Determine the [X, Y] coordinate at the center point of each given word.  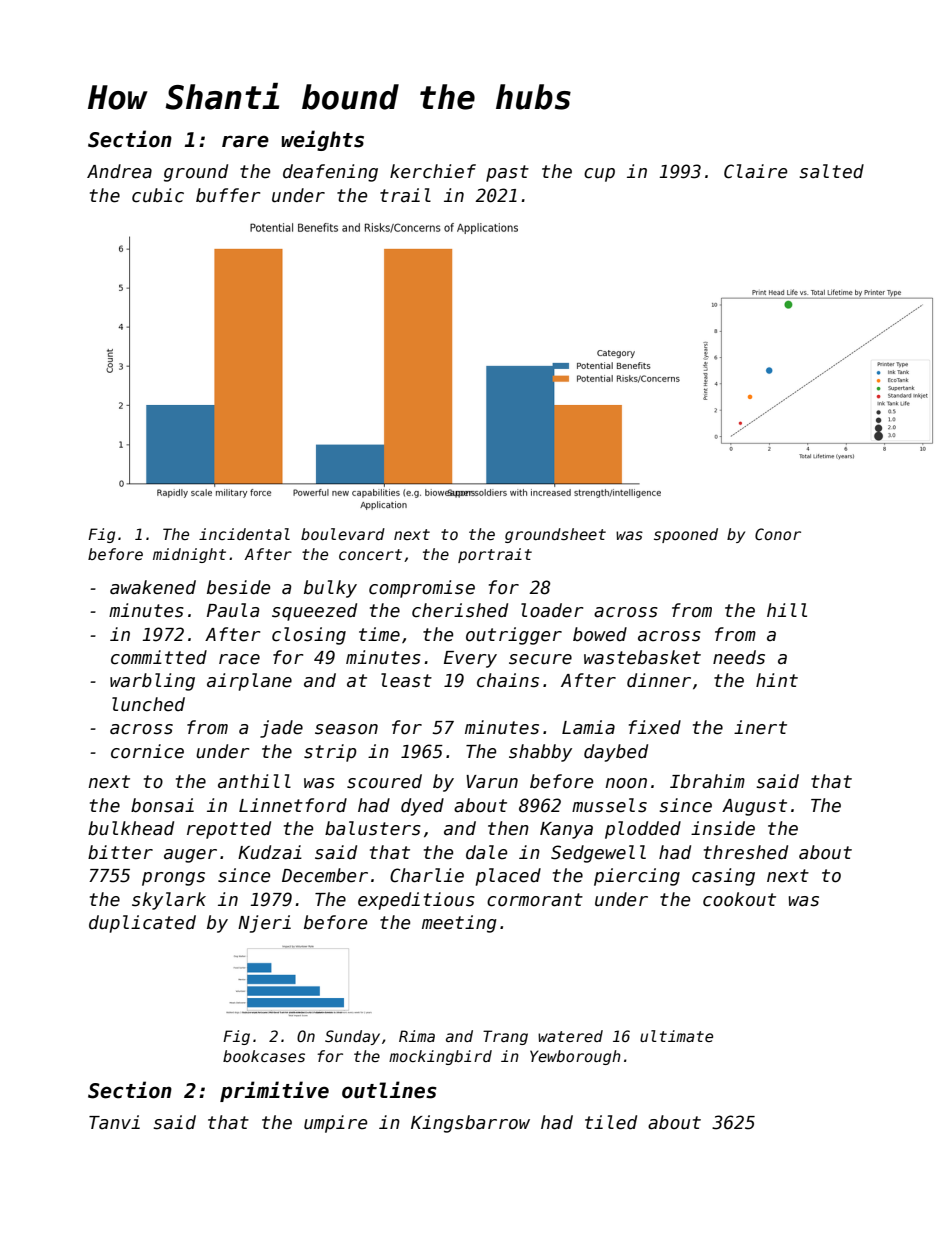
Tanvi [114, 1122]
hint [777, 680]
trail [405, 195]
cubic [158, 195]
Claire [755, 171]
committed [159, 657]
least [406, 680]
